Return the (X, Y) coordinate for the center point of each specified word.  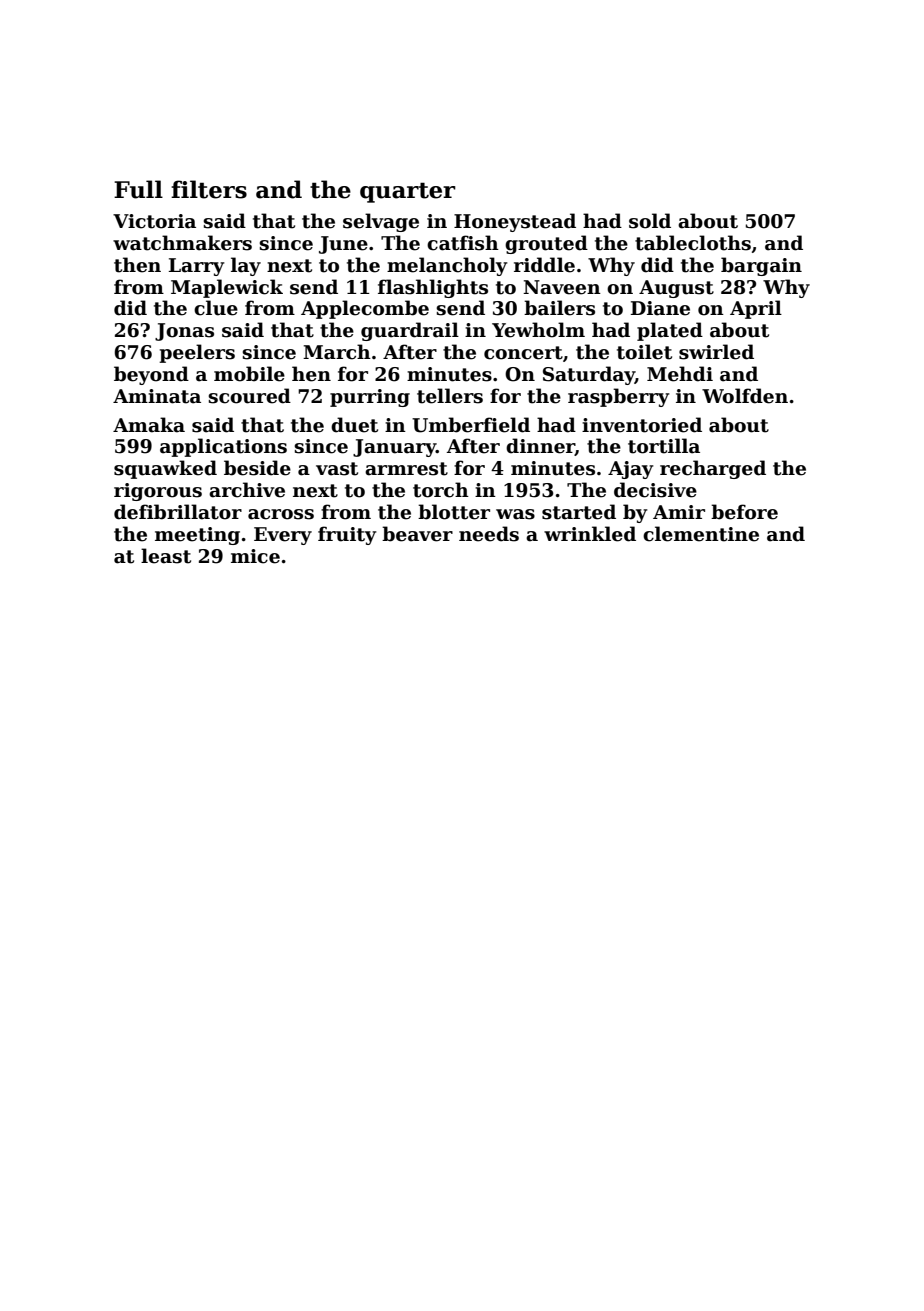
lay (246, 266)
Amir (679, 512)
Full (138, 189)
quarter (408, 192)
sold (650, 221)
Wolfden (745, 396)
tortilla (664, 446)
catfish (463, 243)
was (515, 514)
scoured (249, 396)
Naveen (562, 287)
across (281, 514)
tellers (450, 396)
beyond (151, 375)
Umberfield (471, 425)
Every (283, 536)
